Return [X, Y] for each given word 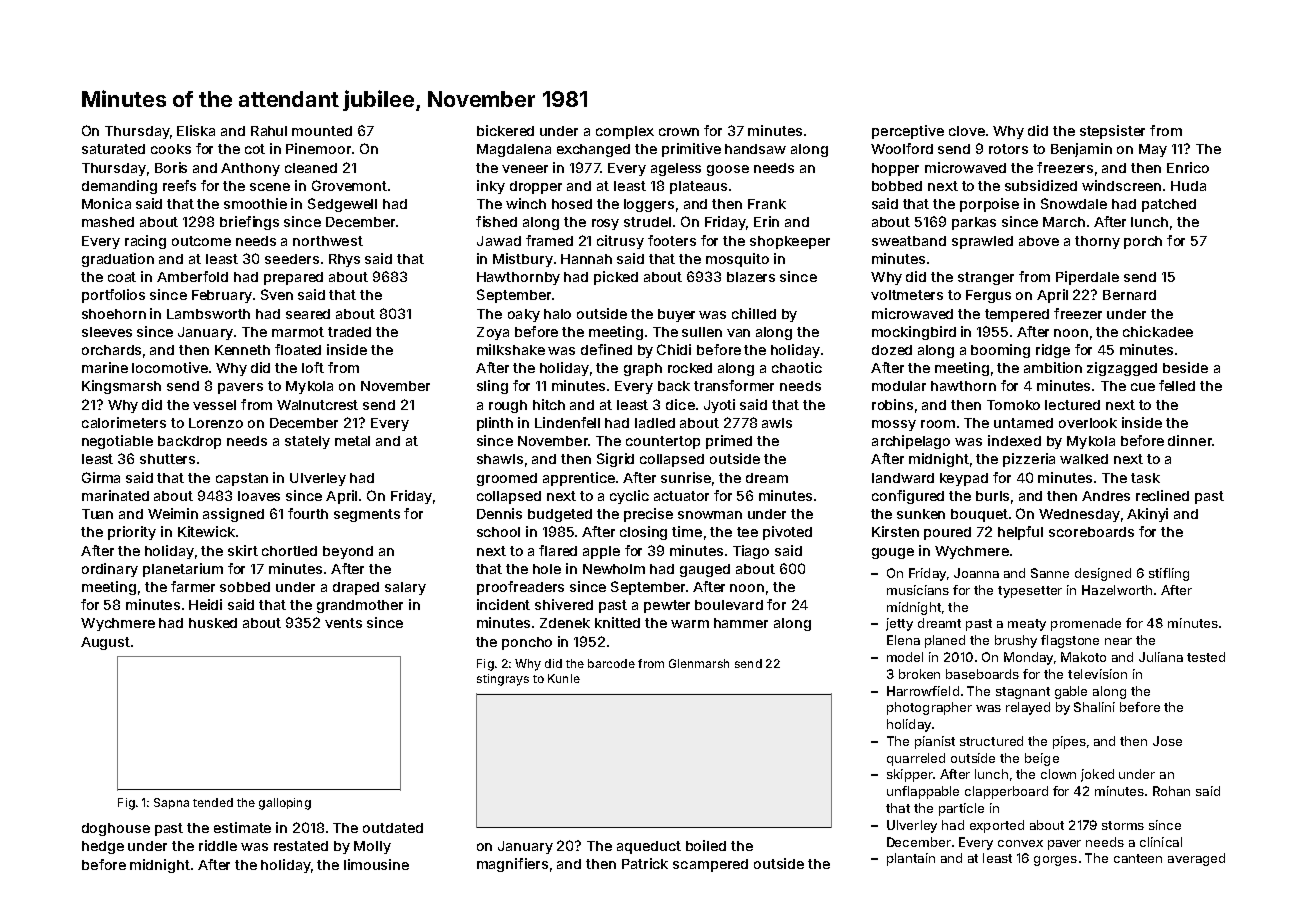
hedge [103, 847]
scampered [710, 865]
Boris [171, 167]
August [105, 643]
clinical [1161, 842]
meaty [1027, 625]
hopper [895, 169]
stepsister [1112, 132]
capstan [242, 479]
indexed [1014, 440]
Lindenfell [567, 422]
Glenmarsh [699, 663]
